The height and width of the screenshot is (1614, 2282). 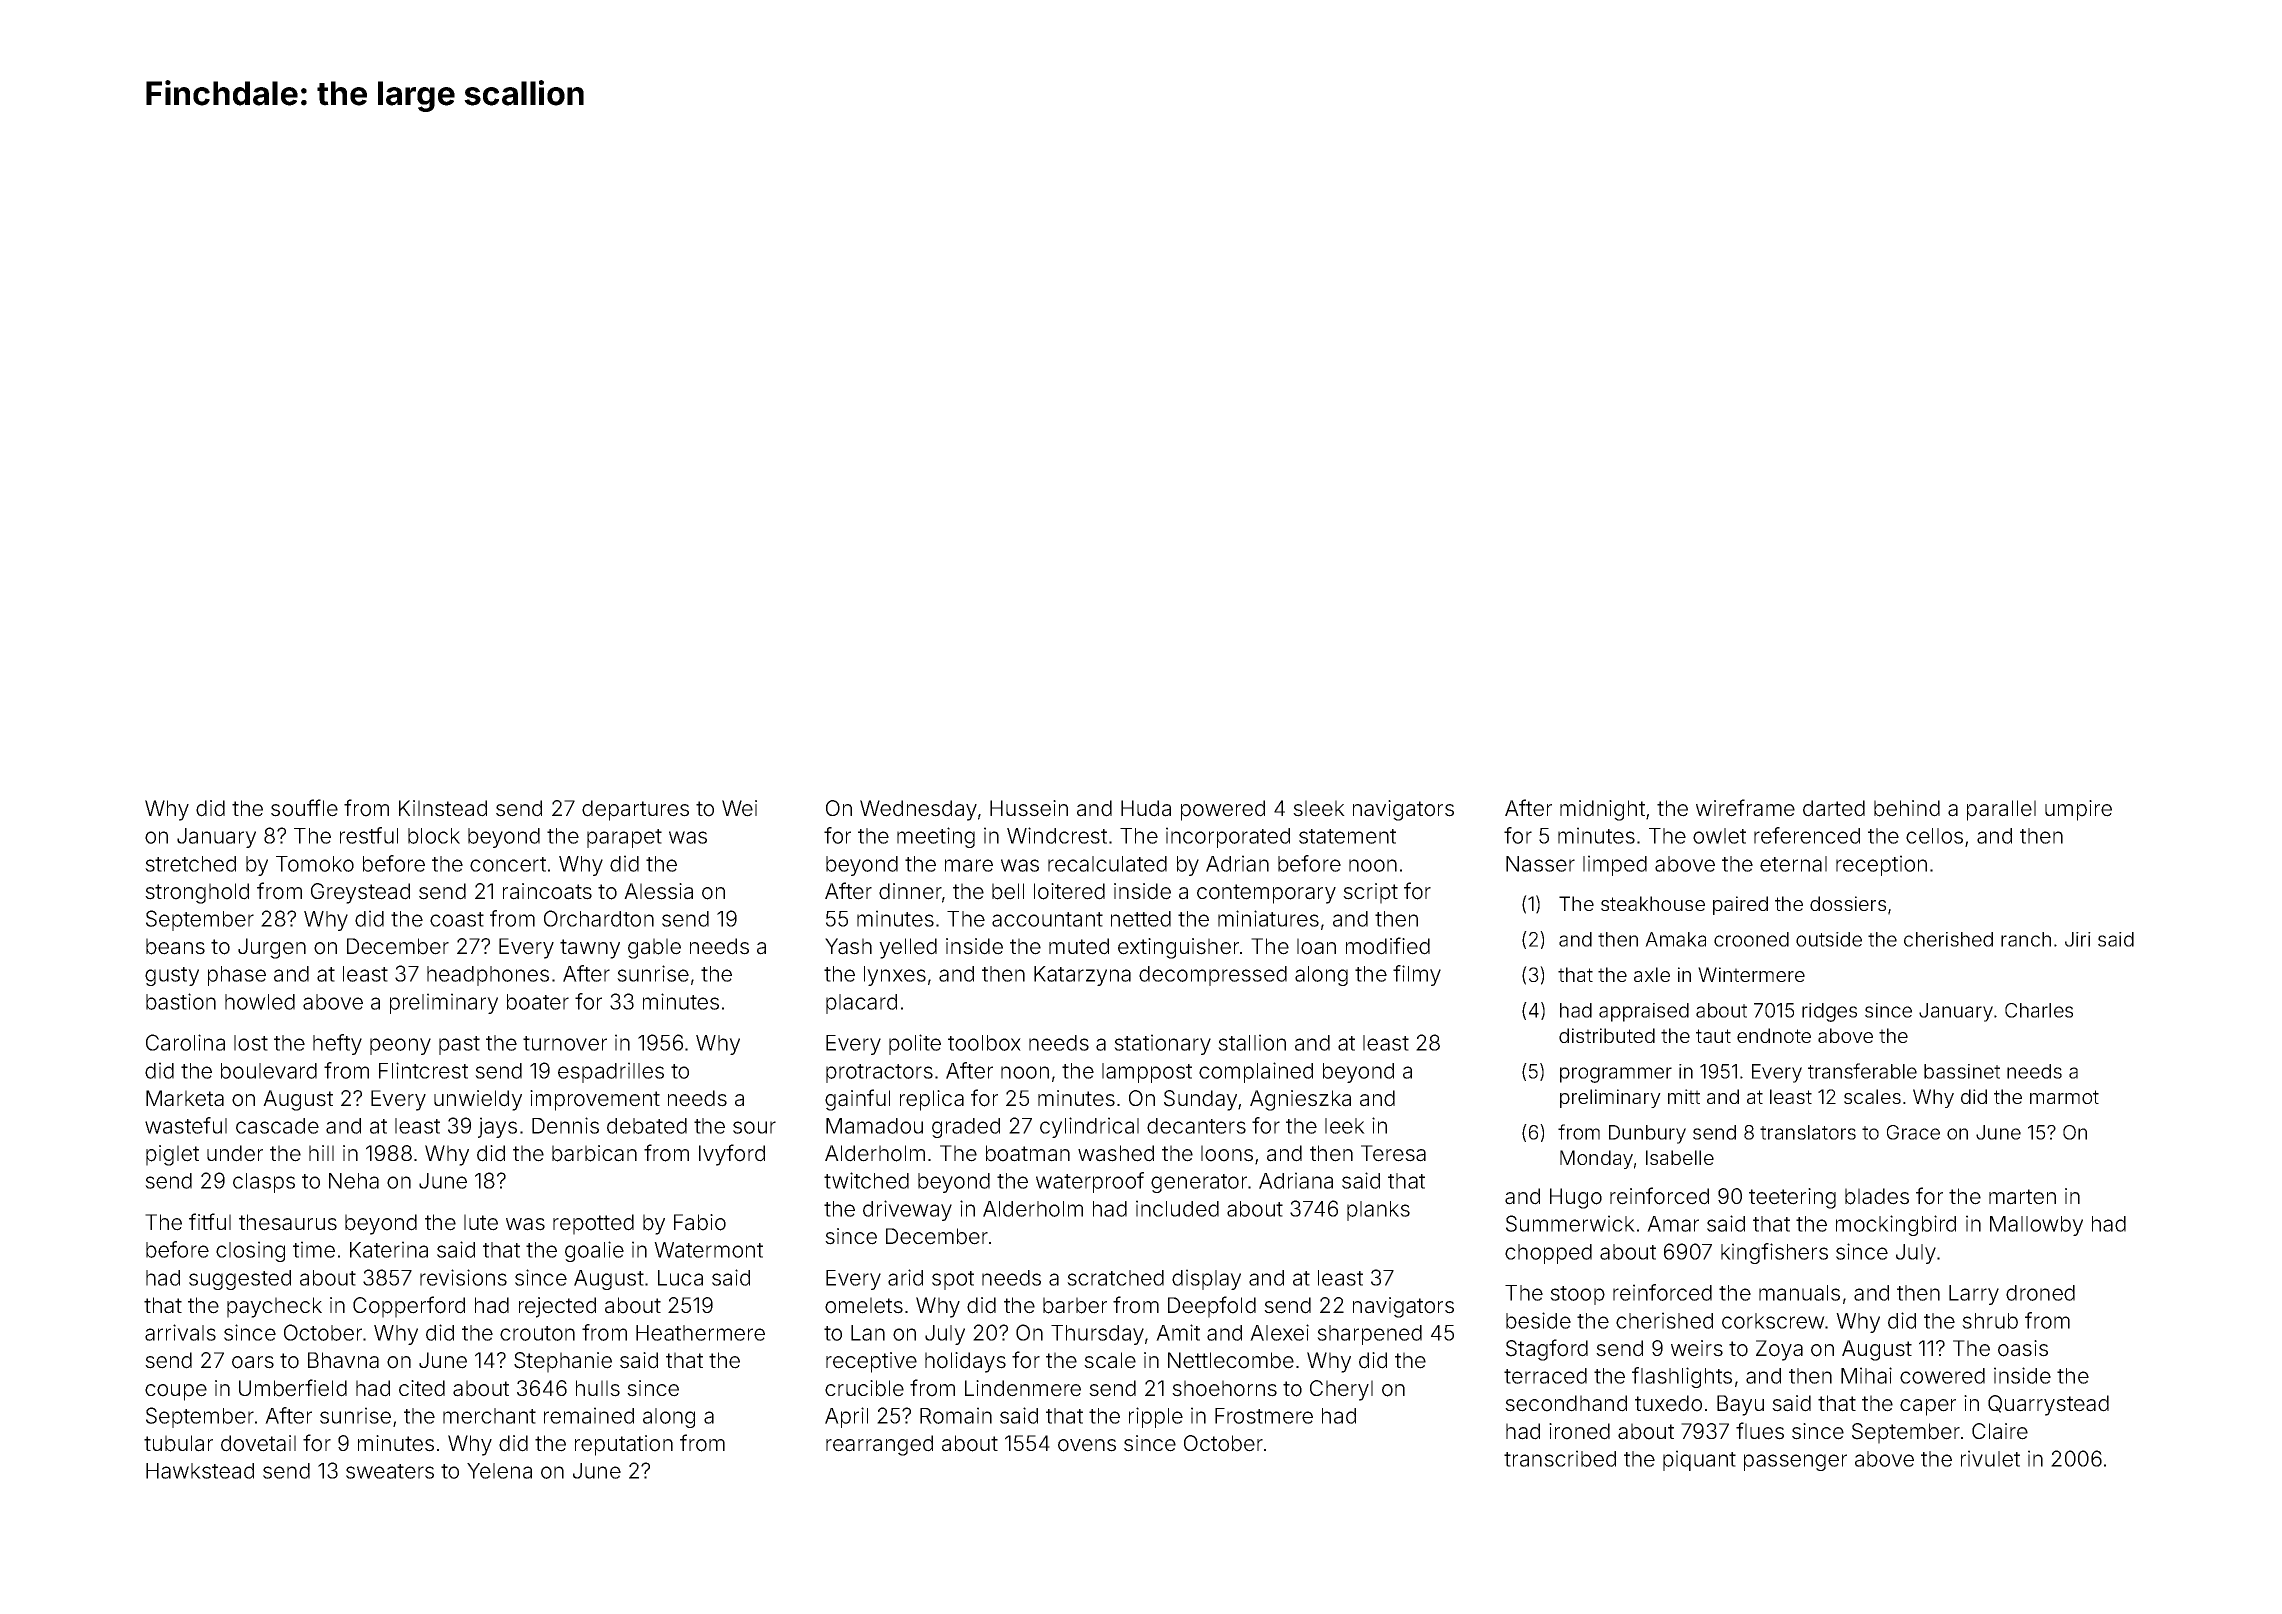 I want to click on stronghold, so click(x=197, y=893).
